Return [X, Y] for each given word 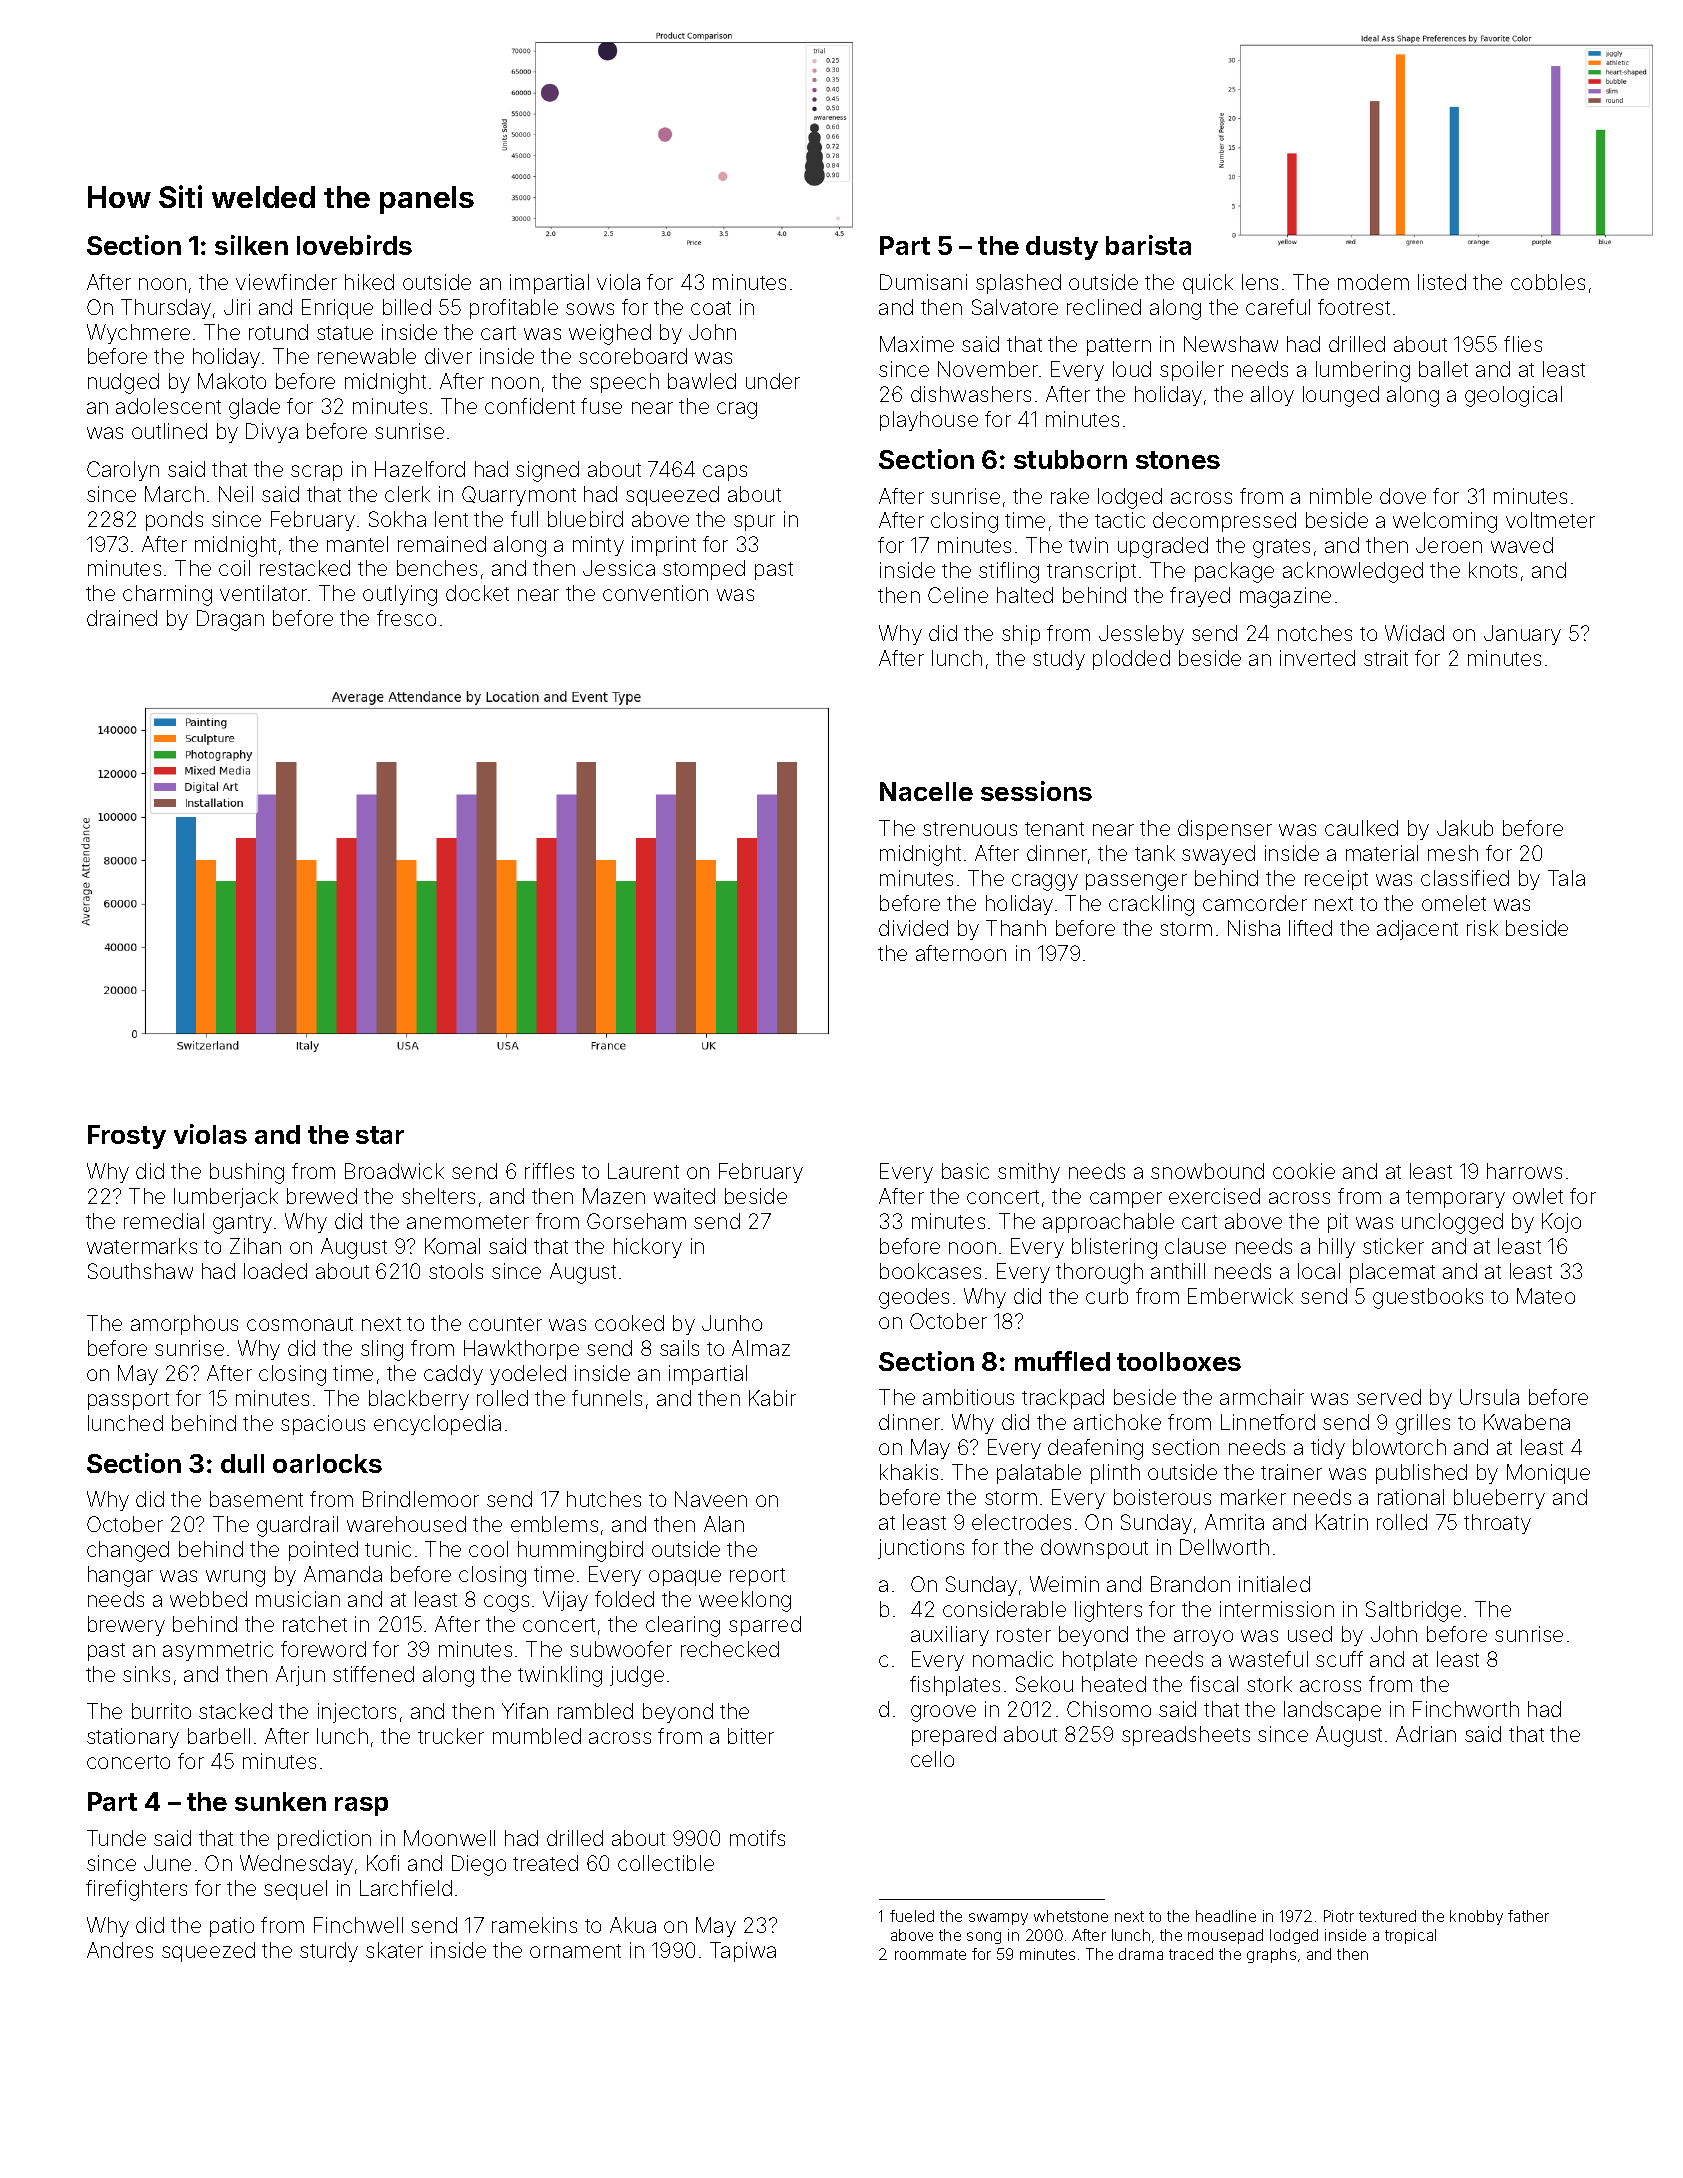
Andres [120, 1950]
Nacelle [926, 791]
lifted [1310, 928]
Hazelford [420, 469]
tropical [1410, 1936]
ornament [575, 1951]
